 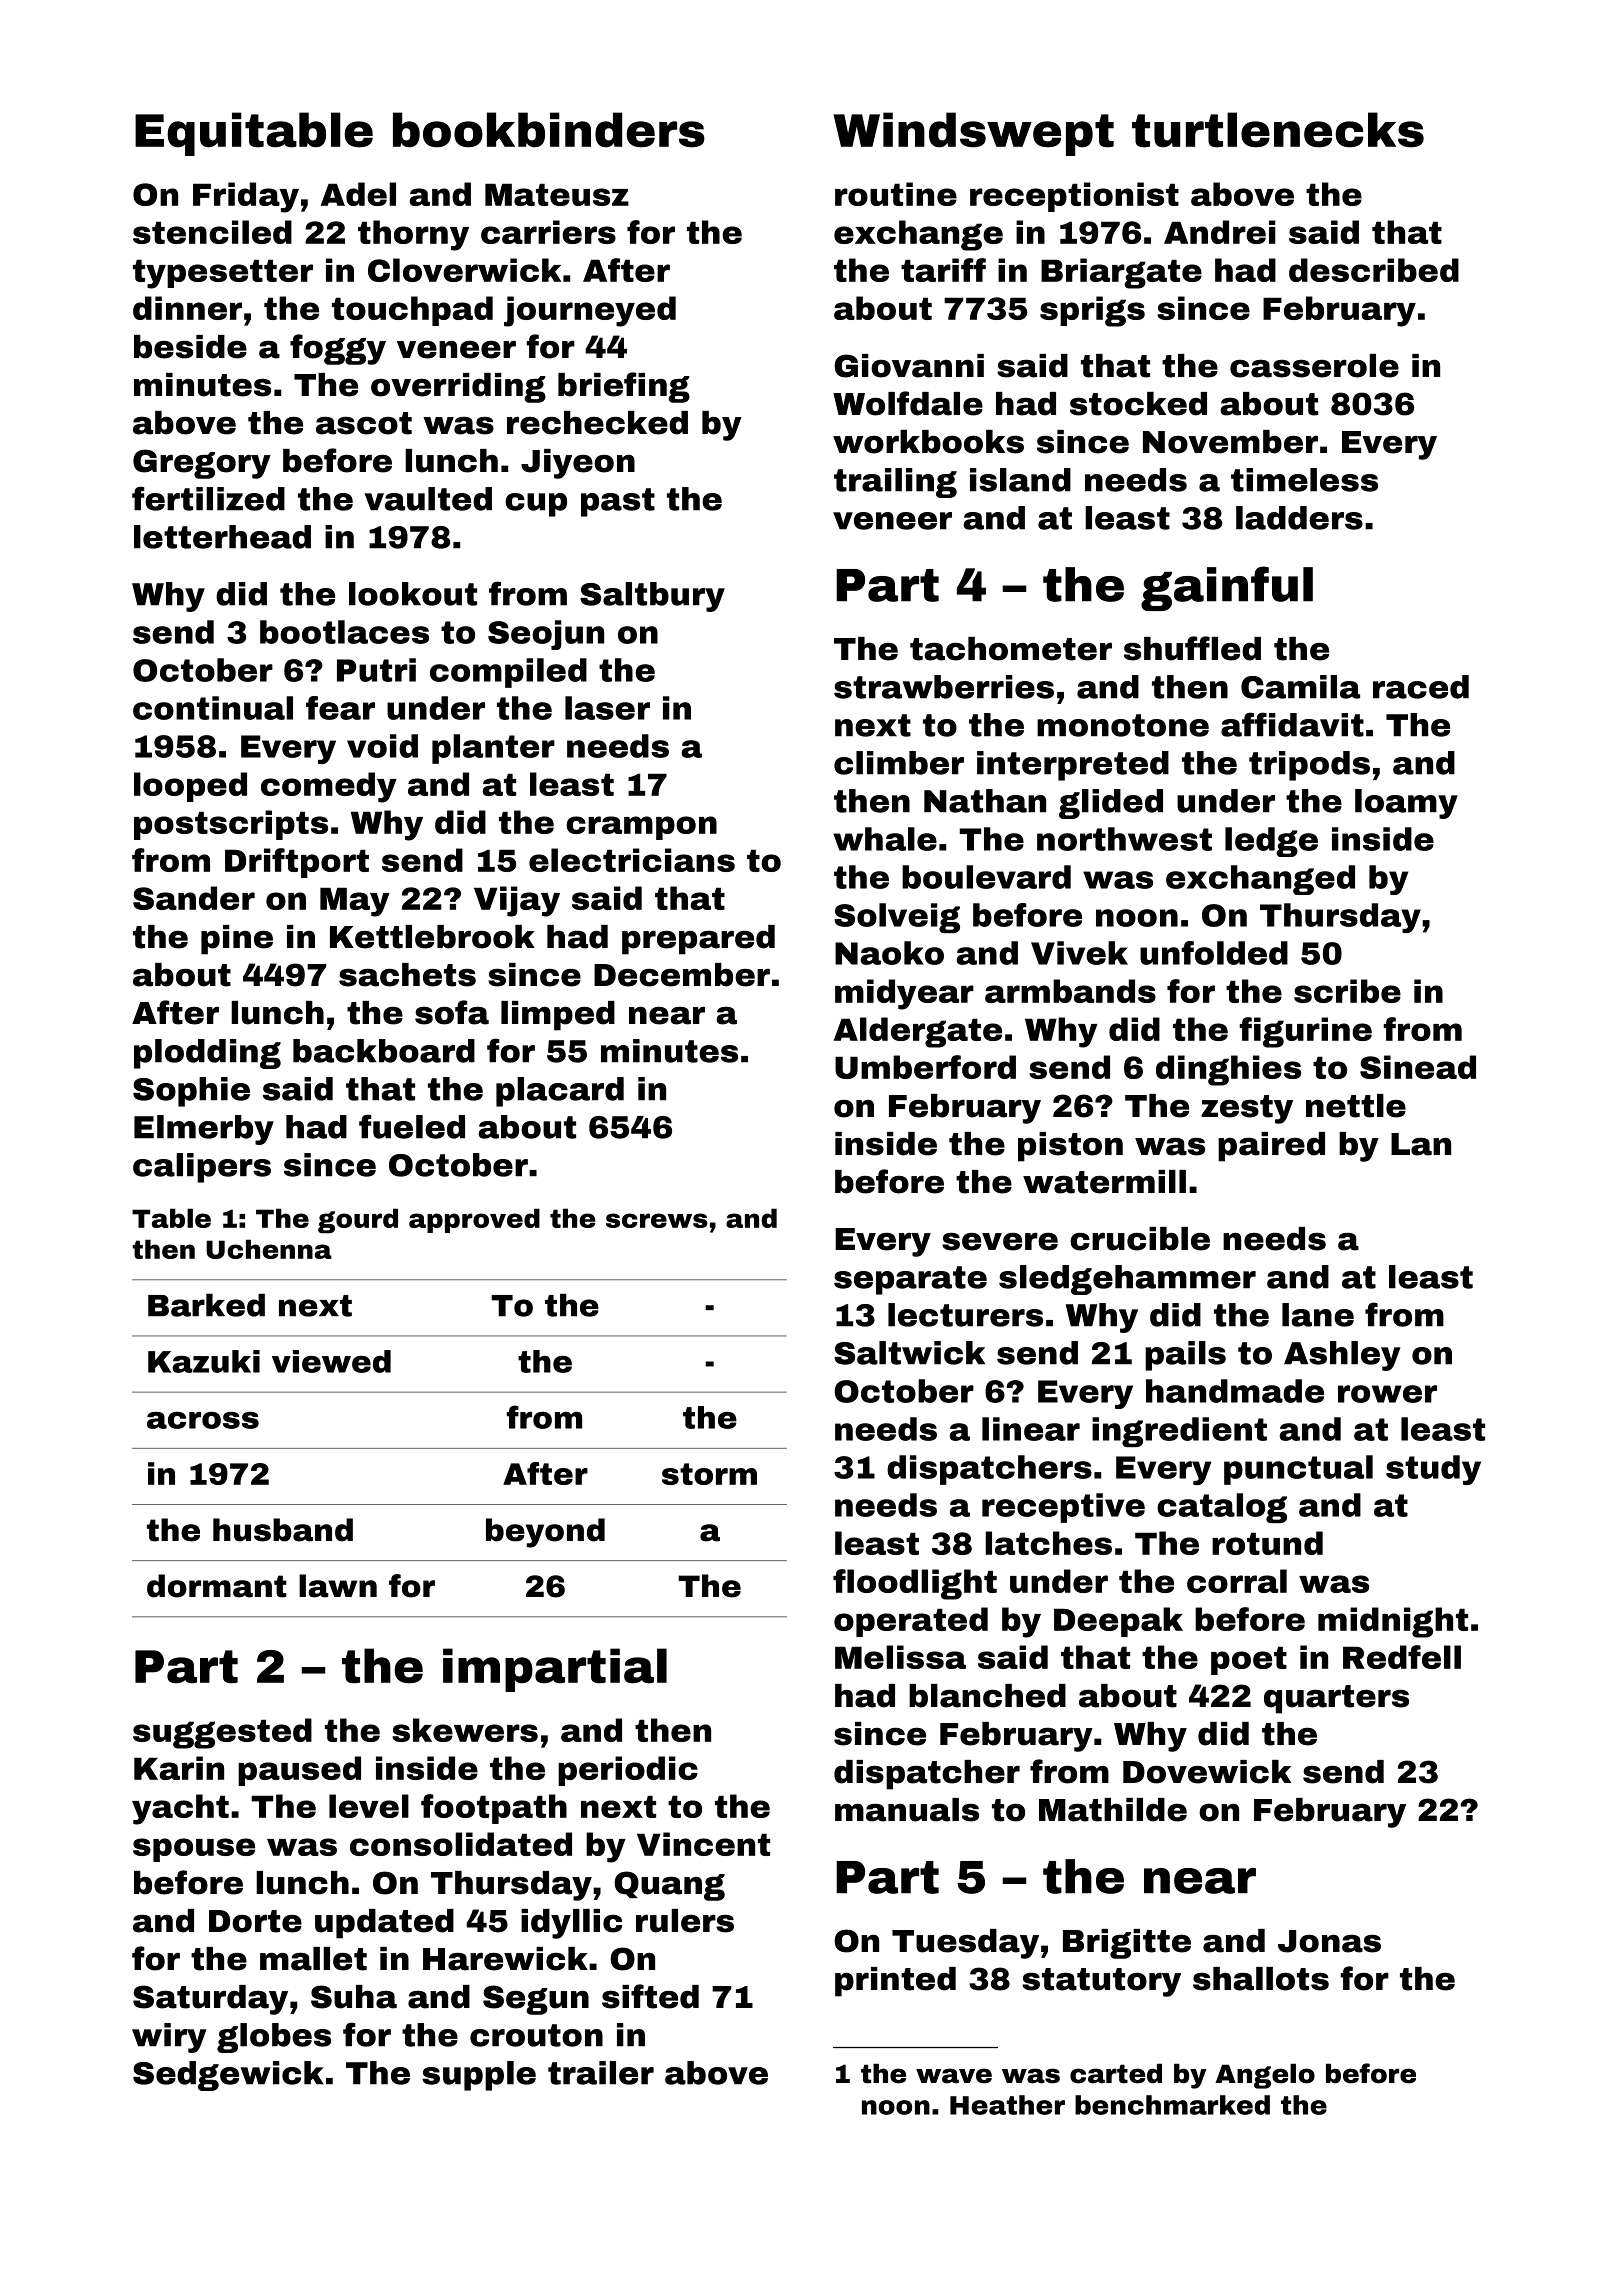 What do you see at coordinates (1278, 130) in the image?
I see `turtlenecks` at bounding box center [1278, 130].
